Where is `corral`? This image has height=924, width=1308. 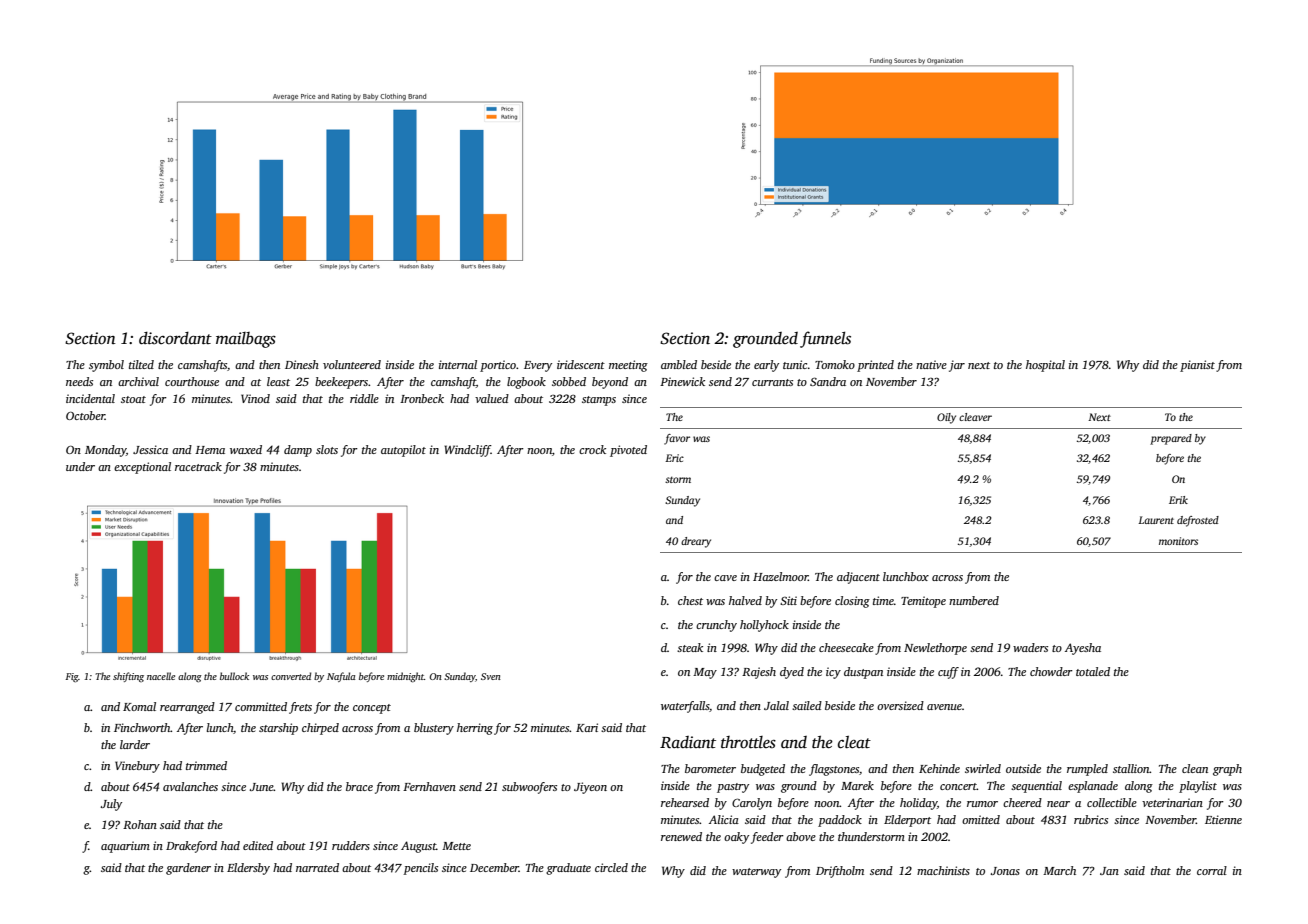
corral is located at coordinates (1212, 870).
